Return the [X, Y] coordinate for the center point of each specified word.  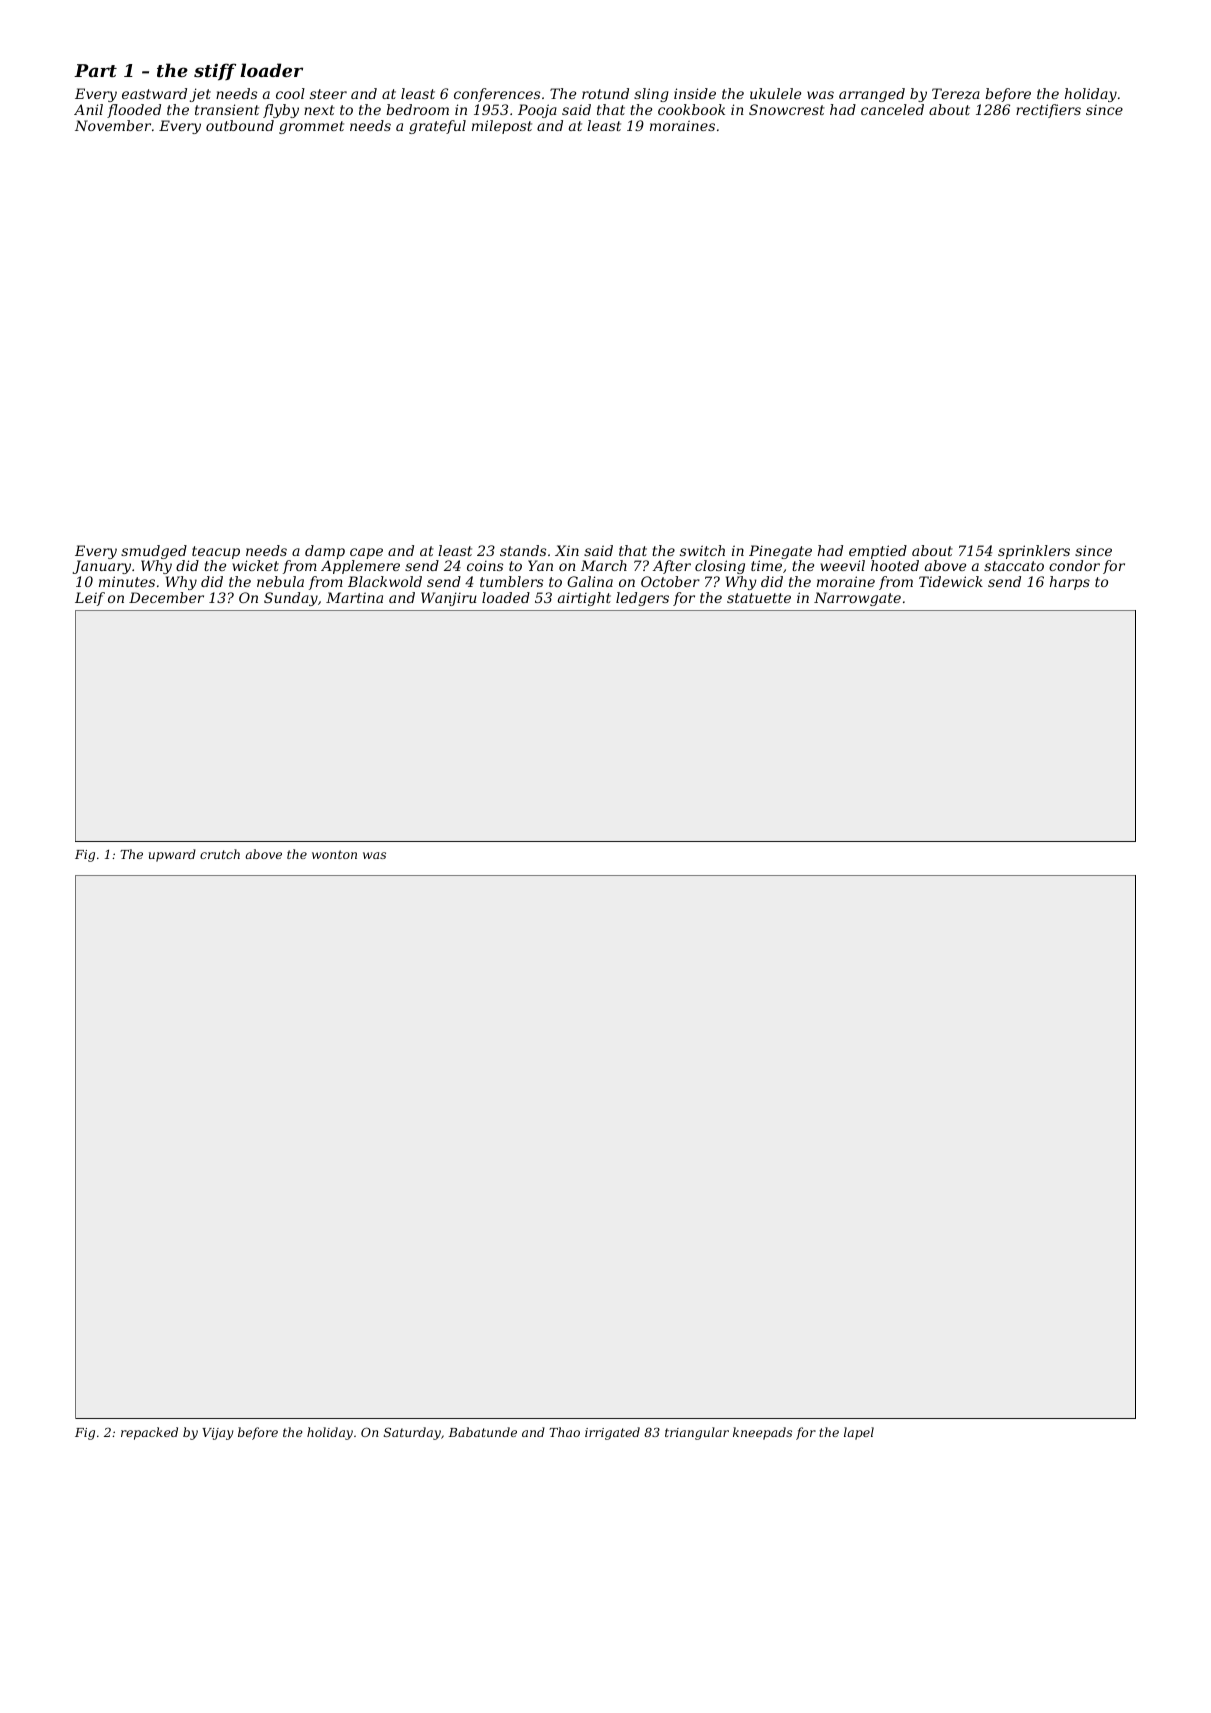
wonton [334, 854]
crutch [220, 854]
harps [1070, 583]
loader [271, 70]
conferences [497, 95]
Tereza [956, 94]
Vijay [218, 1434]
